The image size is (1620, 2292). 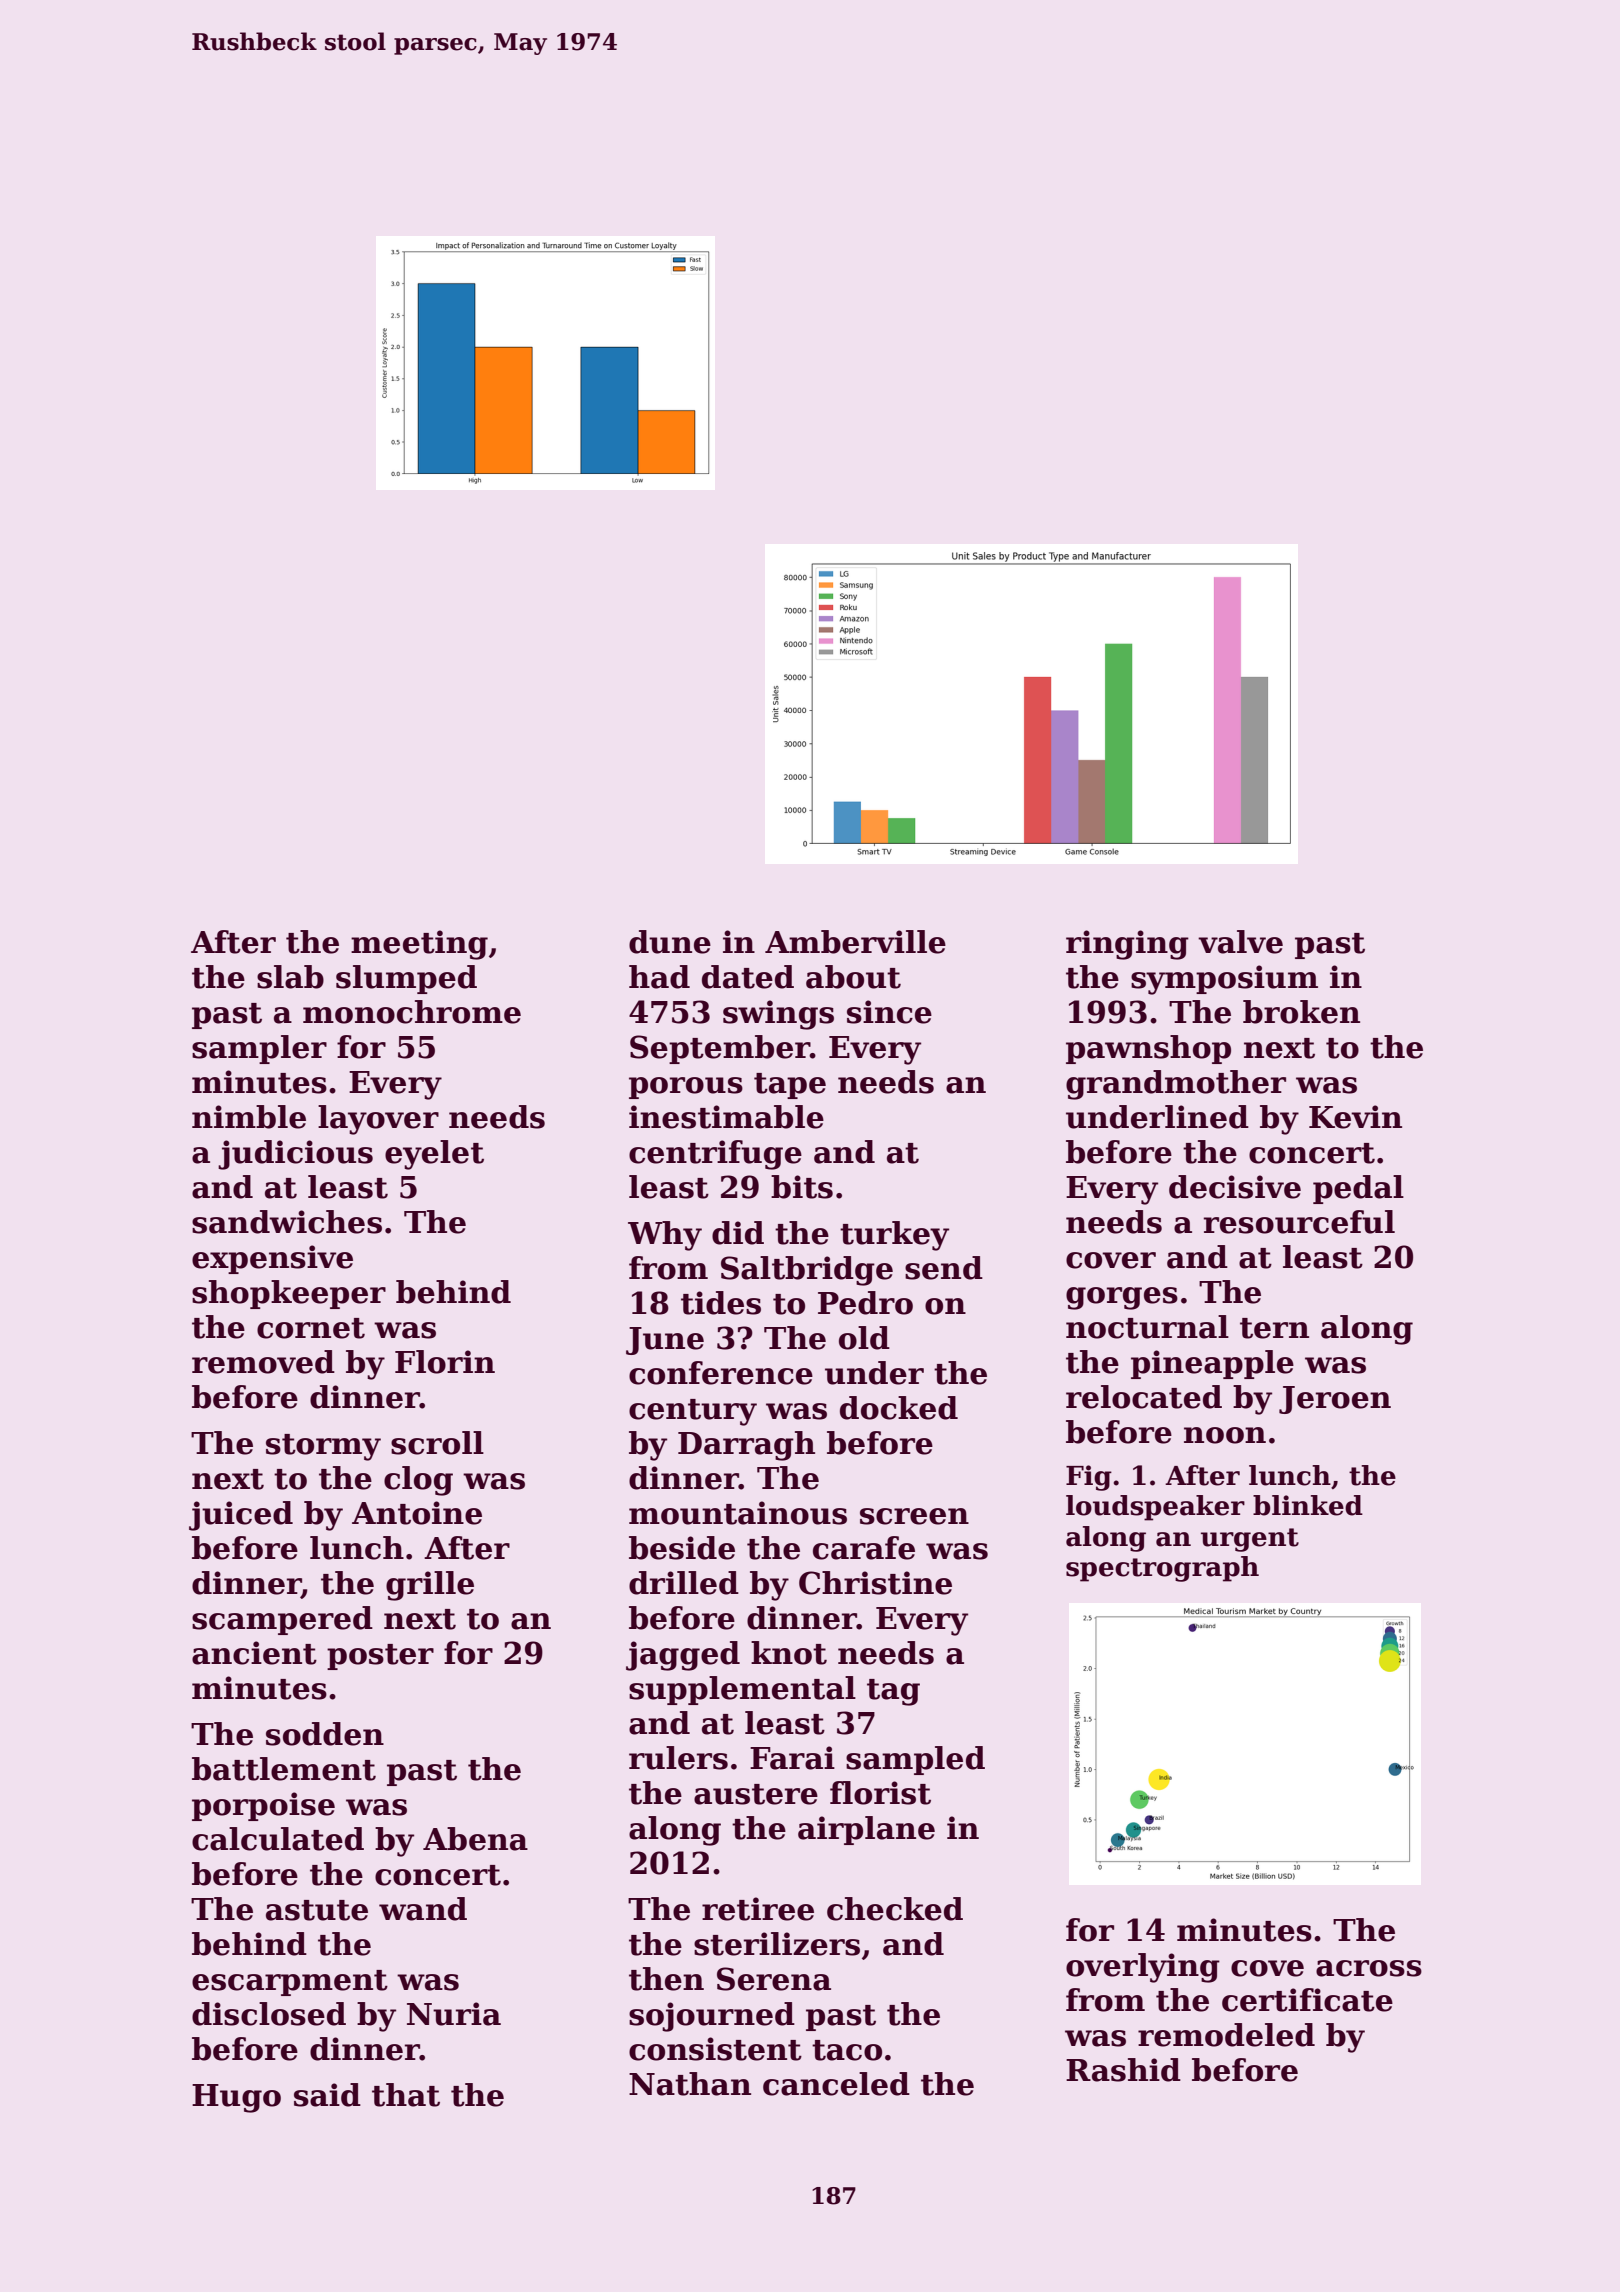 I want to click on valve, so click(x=1240, y=942).
